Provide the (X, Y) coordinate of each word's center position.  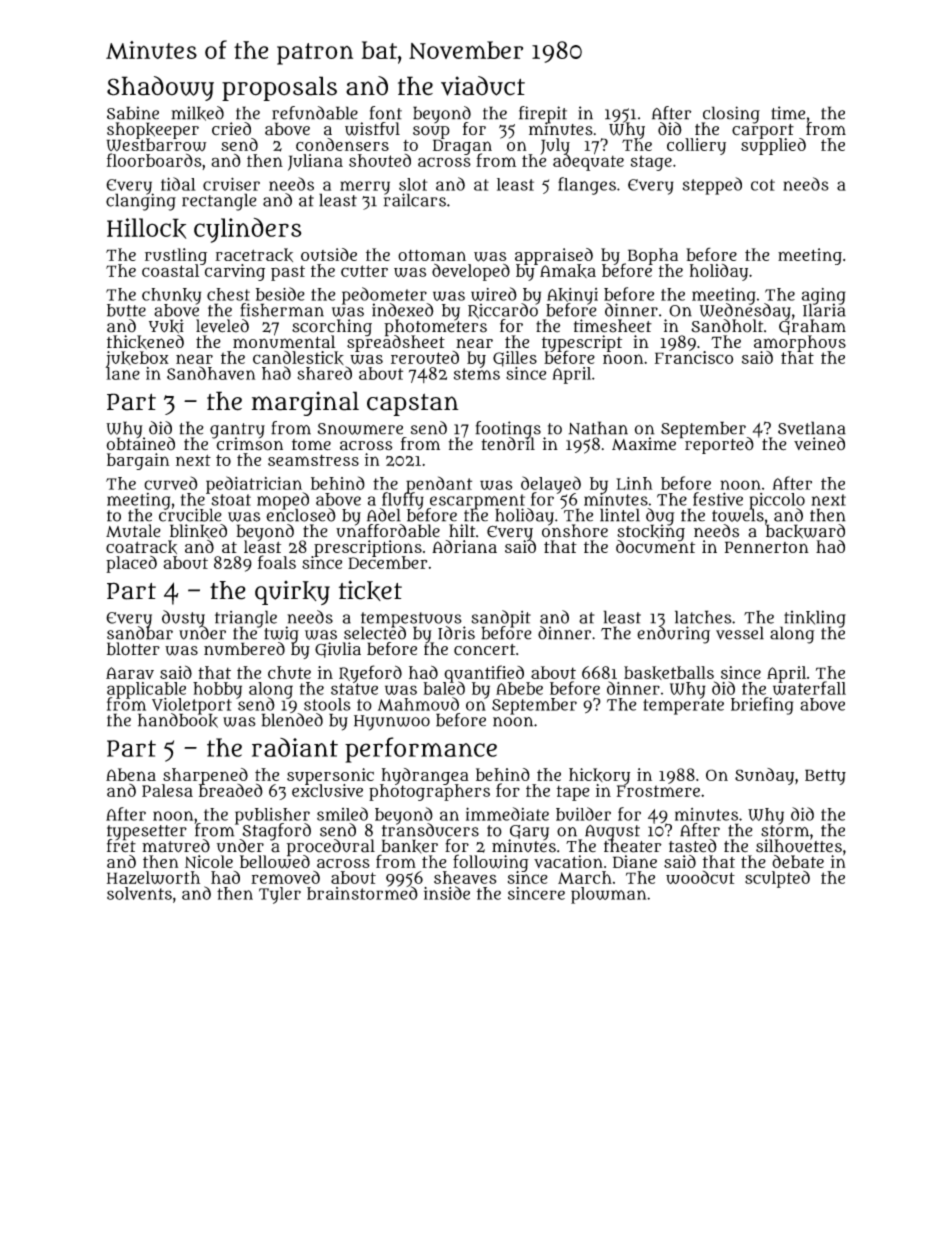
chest (228, 294)
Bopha (651, 256)
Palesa (167, 790)
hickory (599, 776)
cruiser (231, 184)
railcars (415, 200)
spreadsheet (396, 344)
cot (763, 185)
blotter (133, 649)
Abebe (519, 688)
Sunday (764, 776)
